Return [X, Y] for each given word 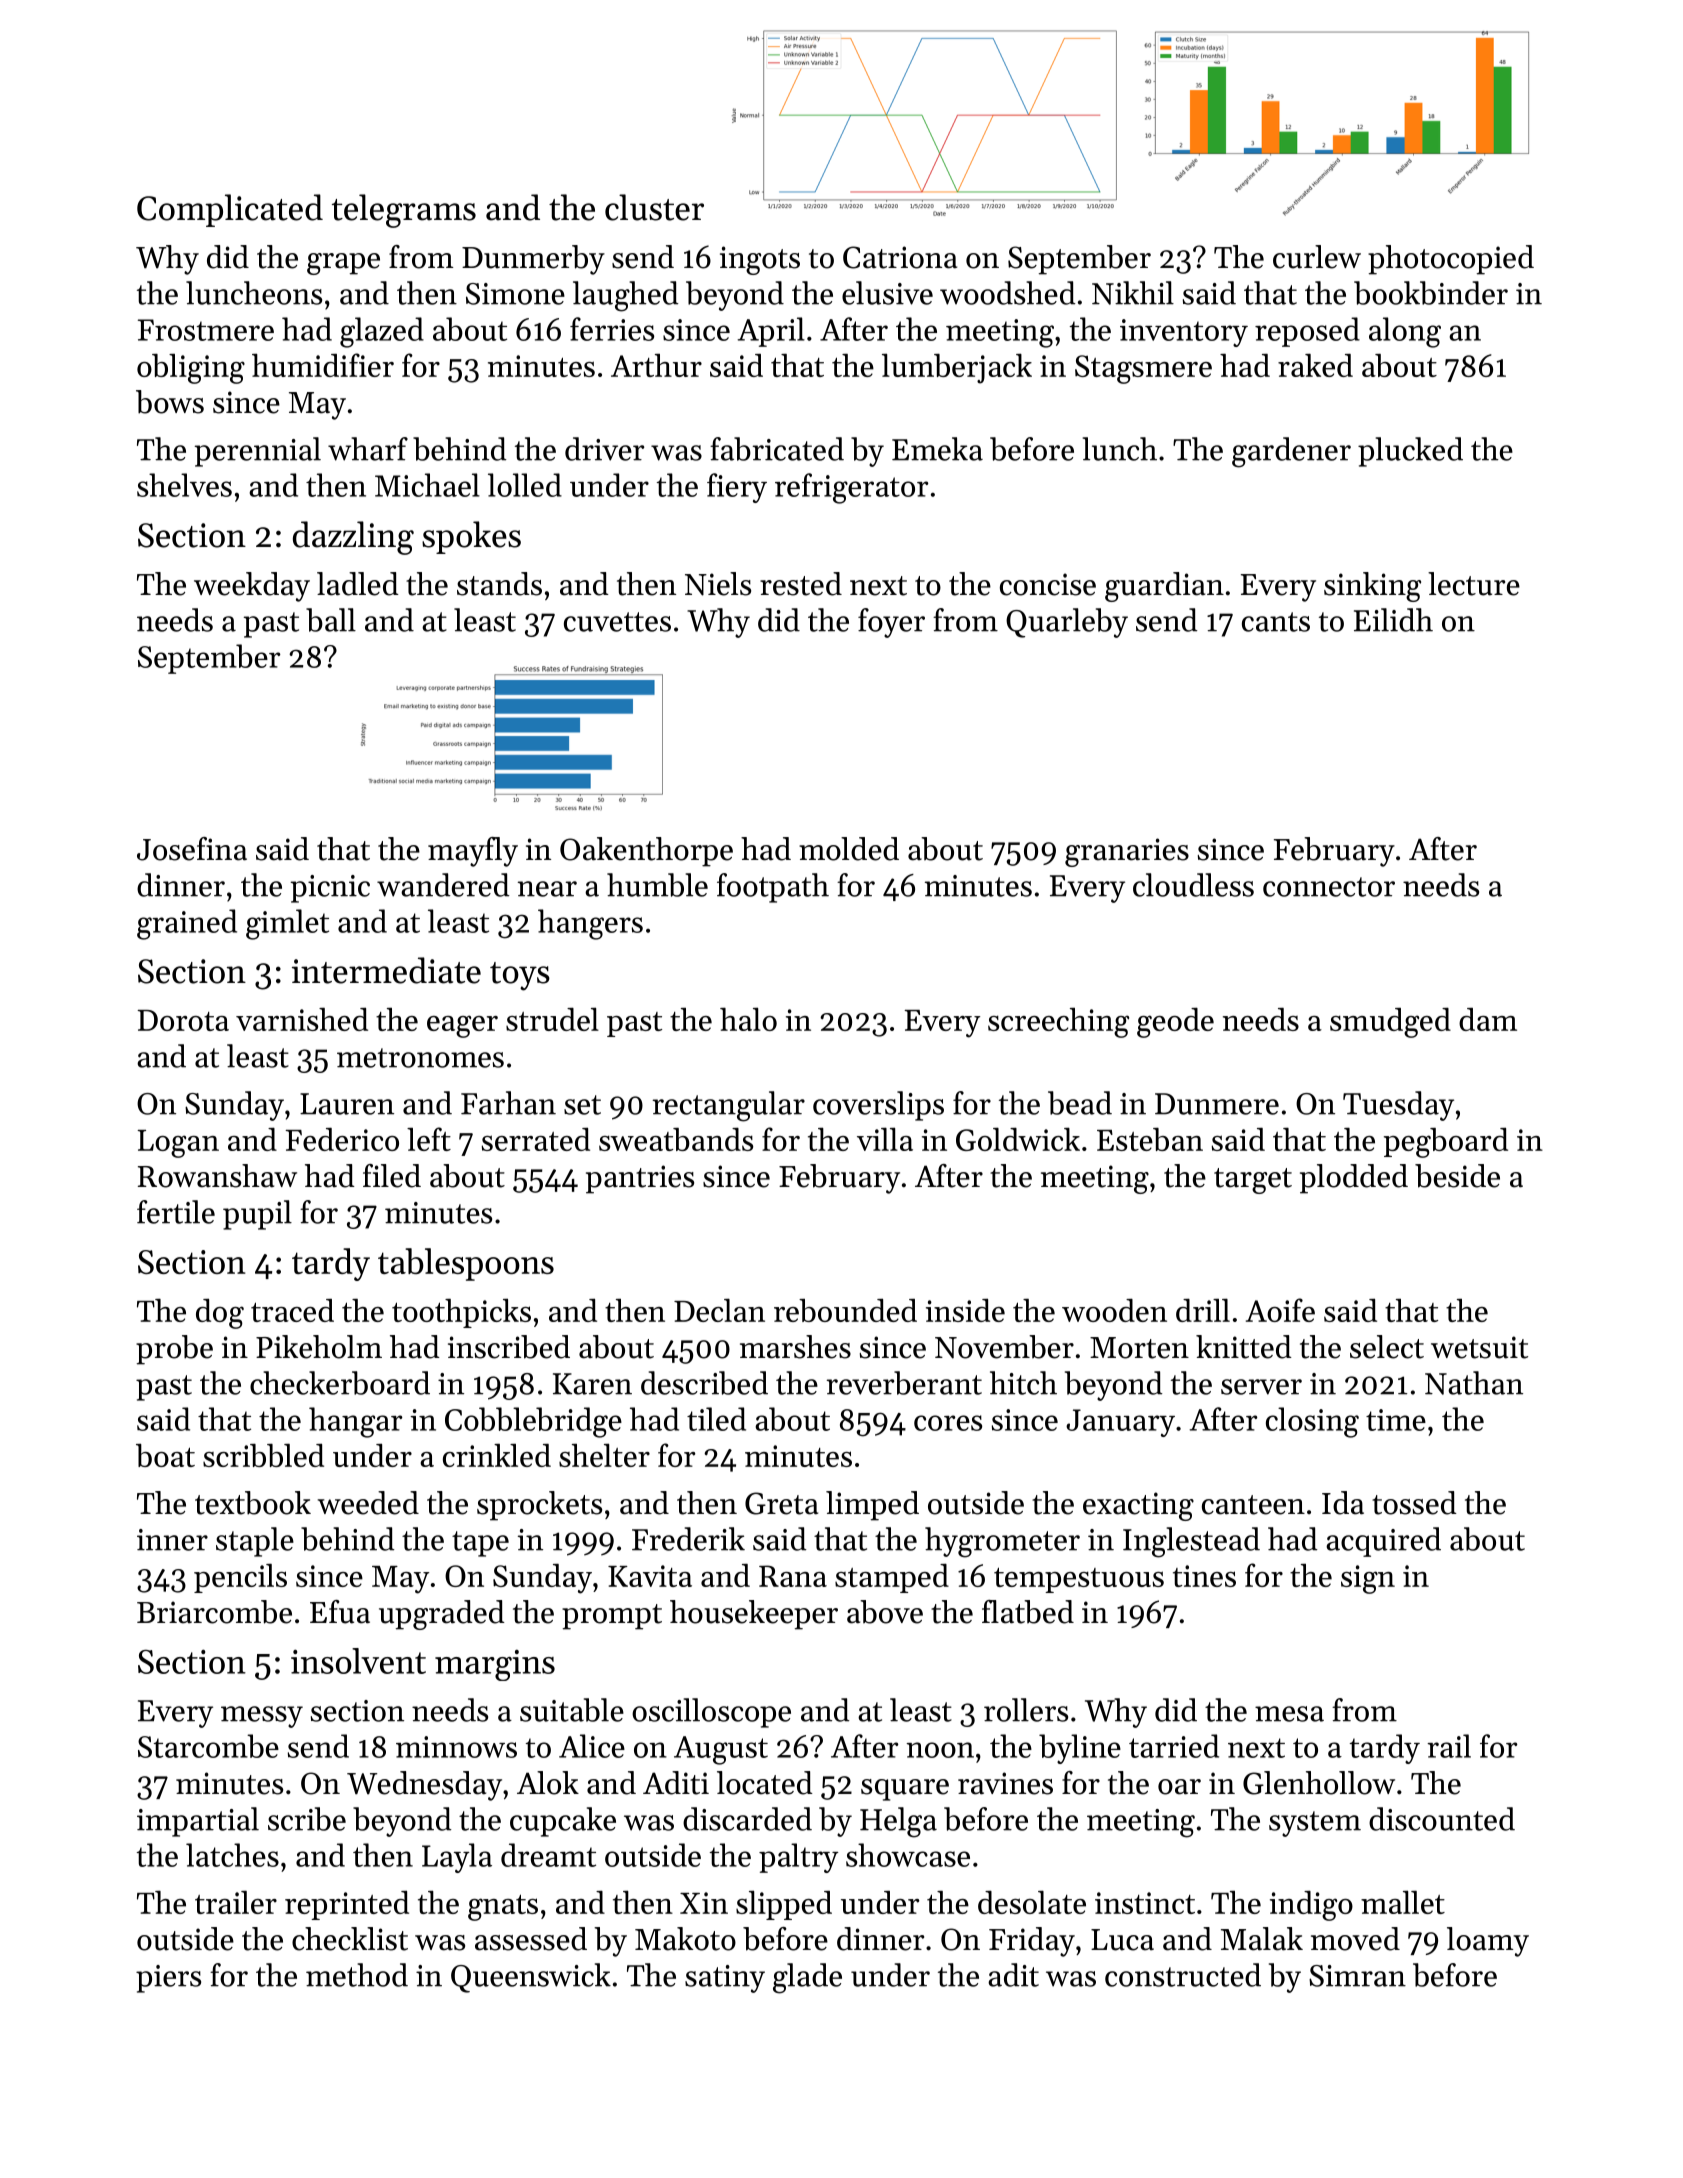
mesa [1289, 1714]
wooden [1114, 1310]
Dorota [183, 1020]
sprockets [539, 1506]
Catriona [900, 257]
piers [168, 1979]
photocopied [1451, 260]
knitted [1244, 1347]
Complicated [230, 210]
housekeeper [754, 1615]
